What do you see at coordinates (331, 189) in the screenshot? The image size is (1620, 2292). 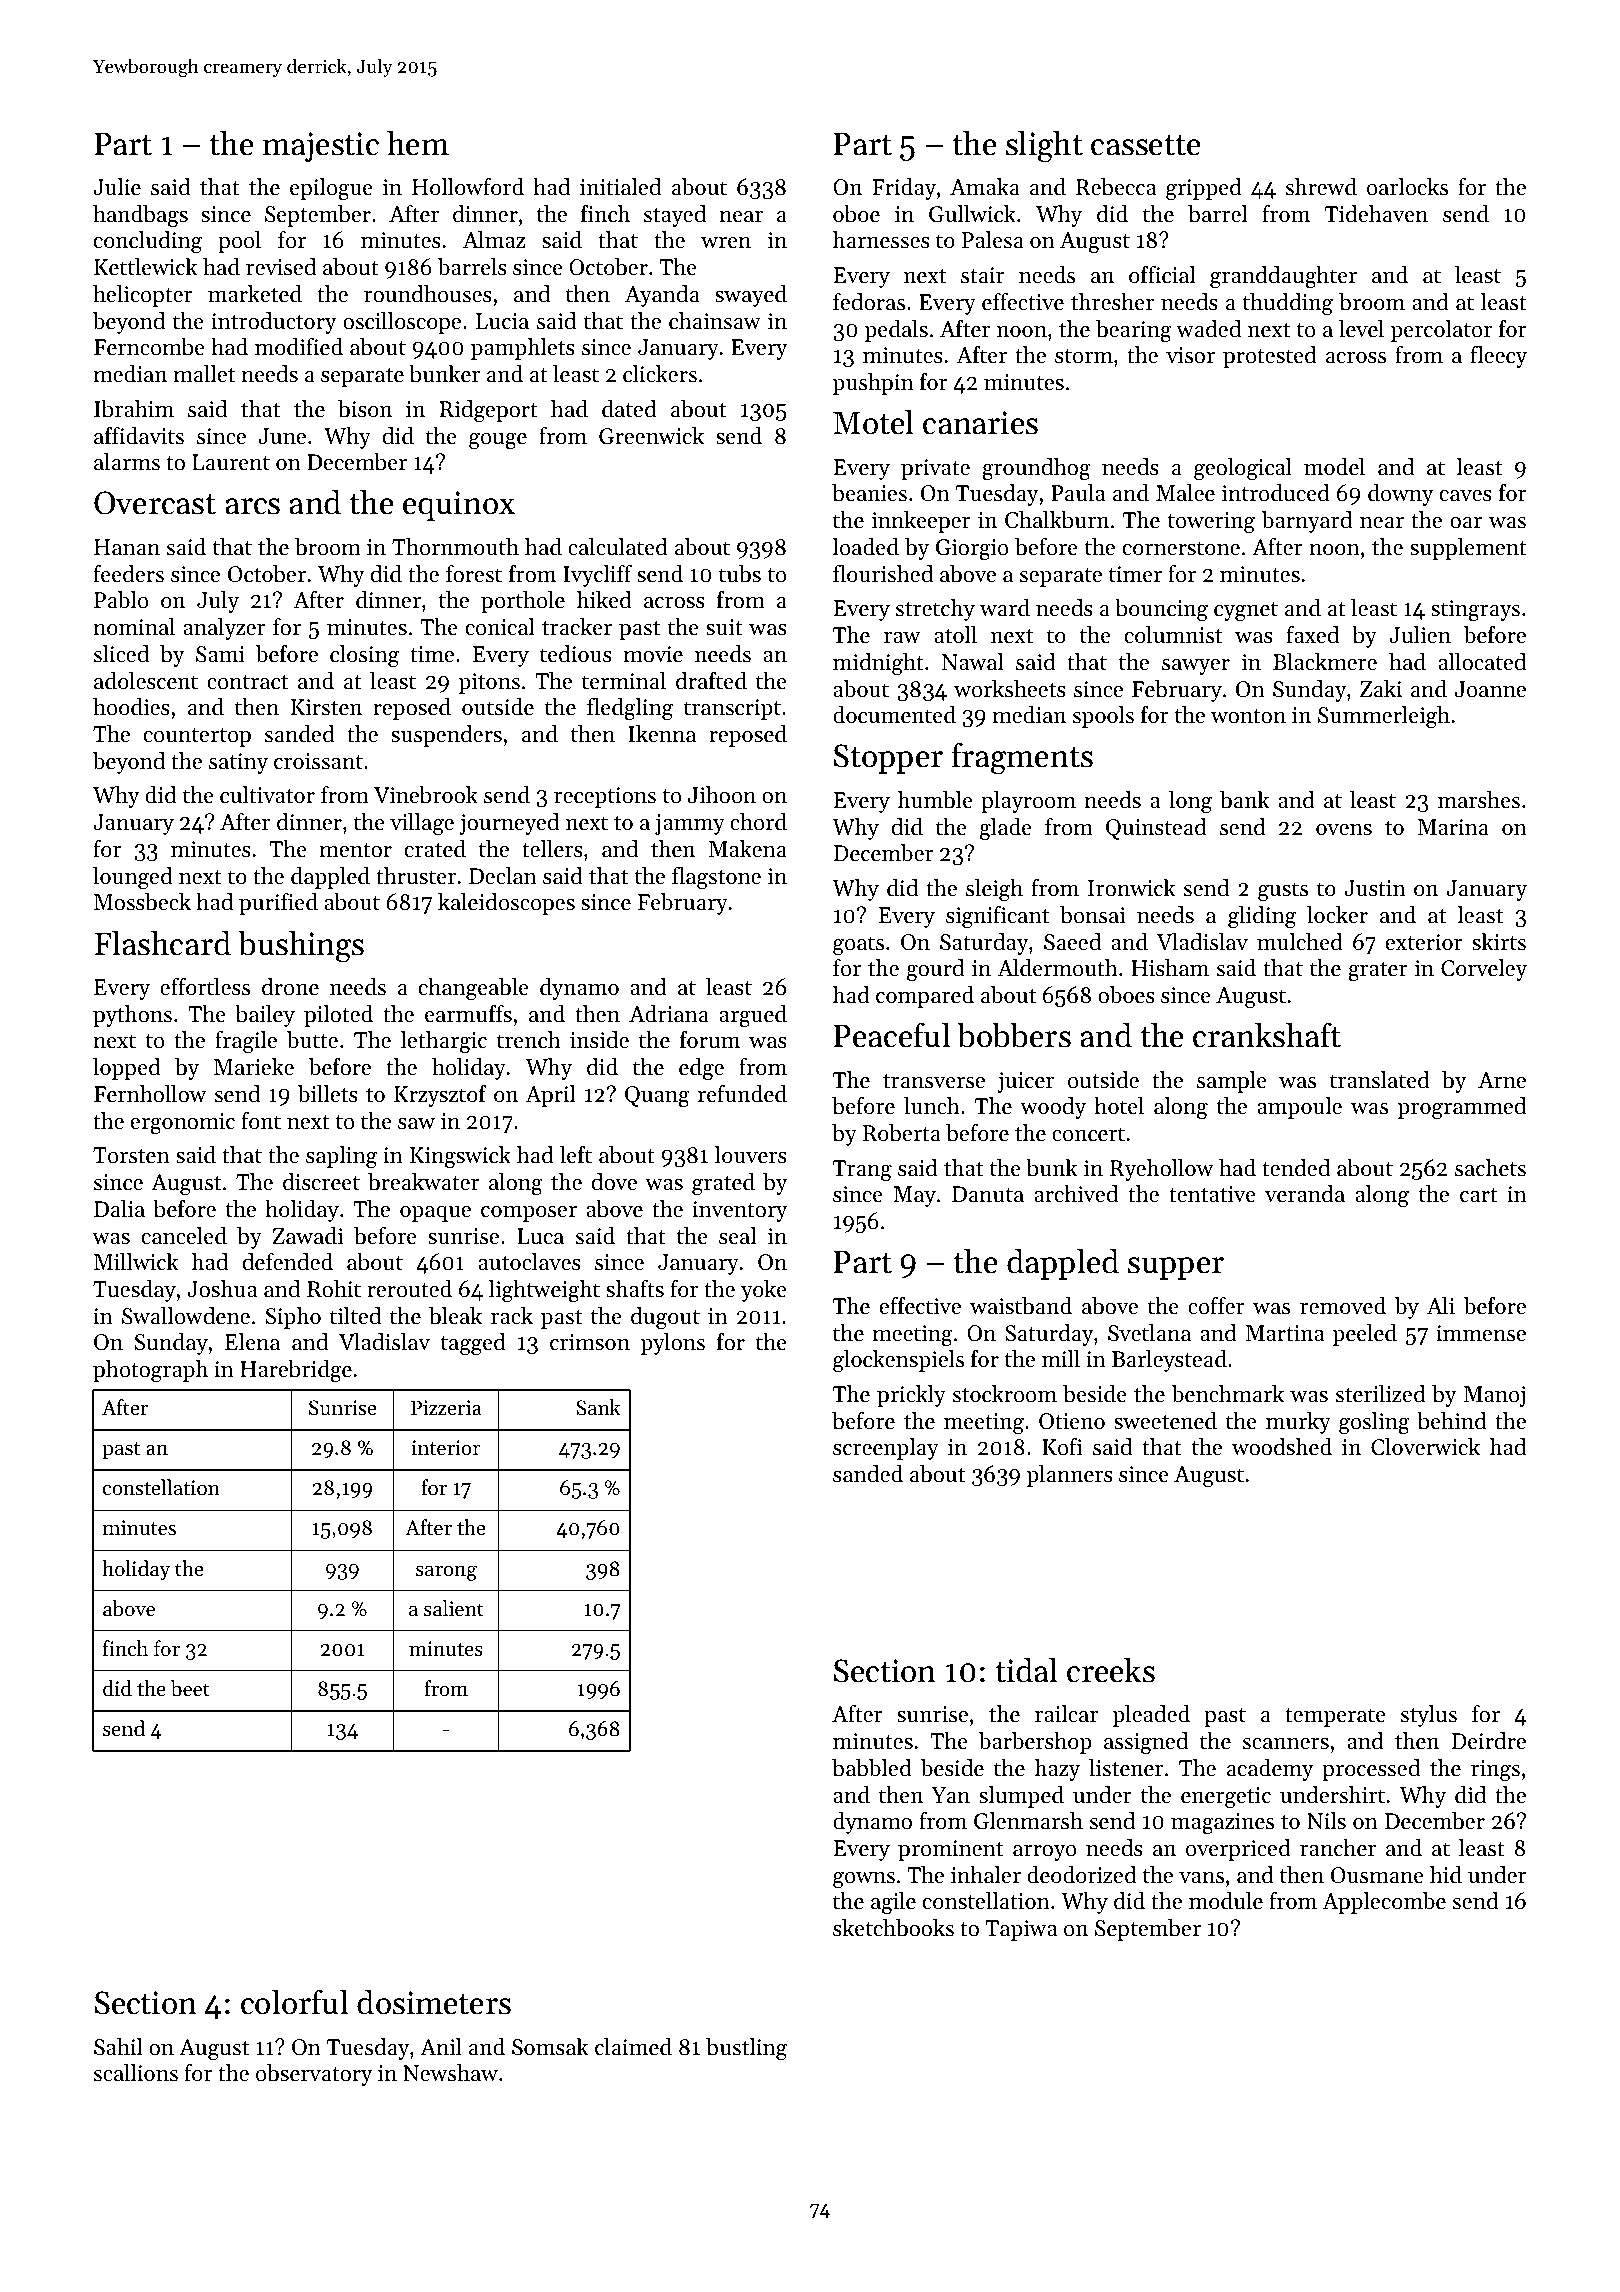 I see `epilogue` at bounding box center [331, 189].
